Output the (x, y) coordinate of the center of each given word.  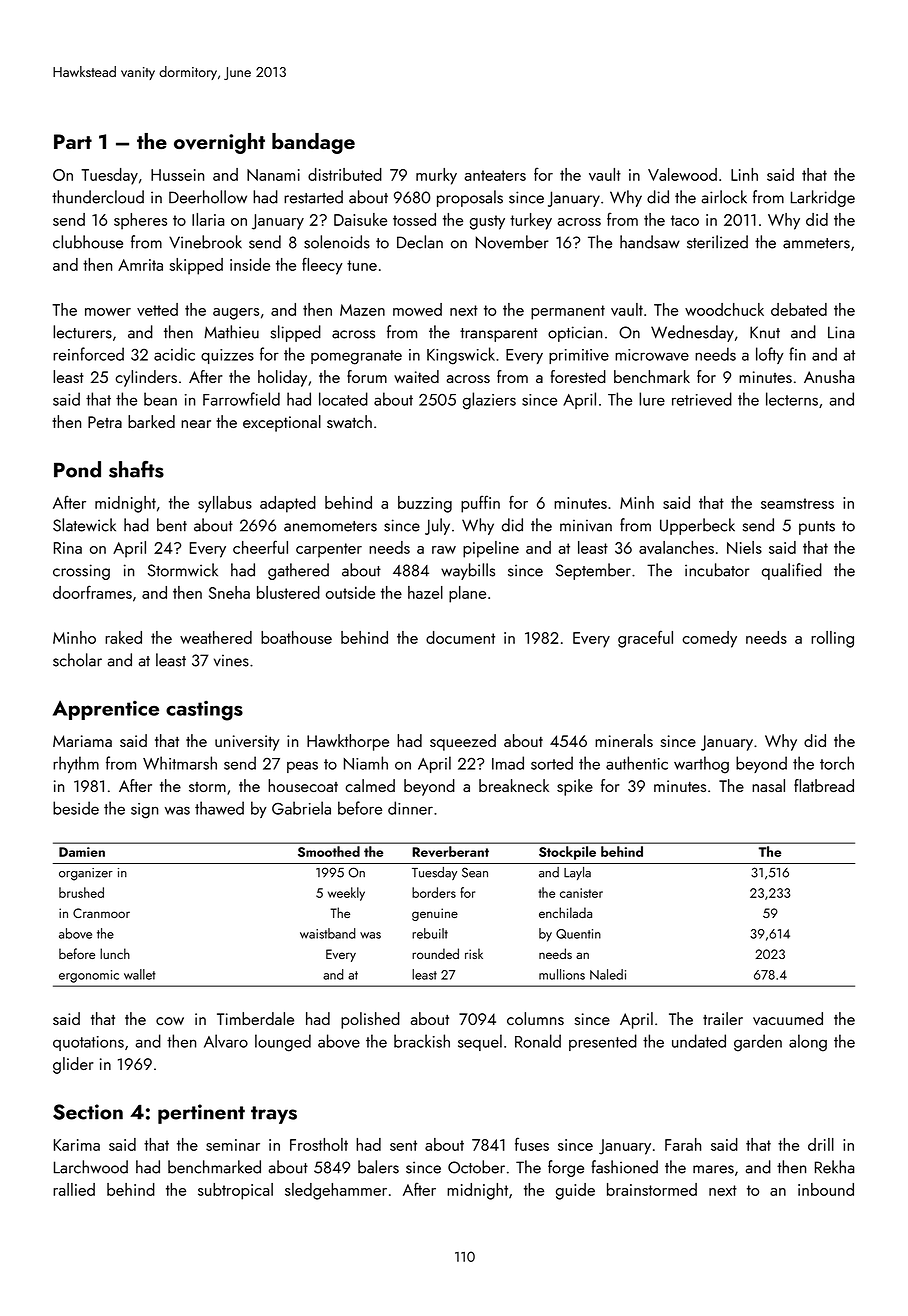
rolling (832, 639)
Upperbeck (697, 526)
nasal (768, 785)
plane (467, 594)
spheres (140, 221)
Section (88, 1112)
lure (652, 399)
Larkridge (823, 198)
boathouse (296, 637)
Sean (475, 872)
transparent (499, 335)
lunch (115, 953)
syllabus (225, 504)
